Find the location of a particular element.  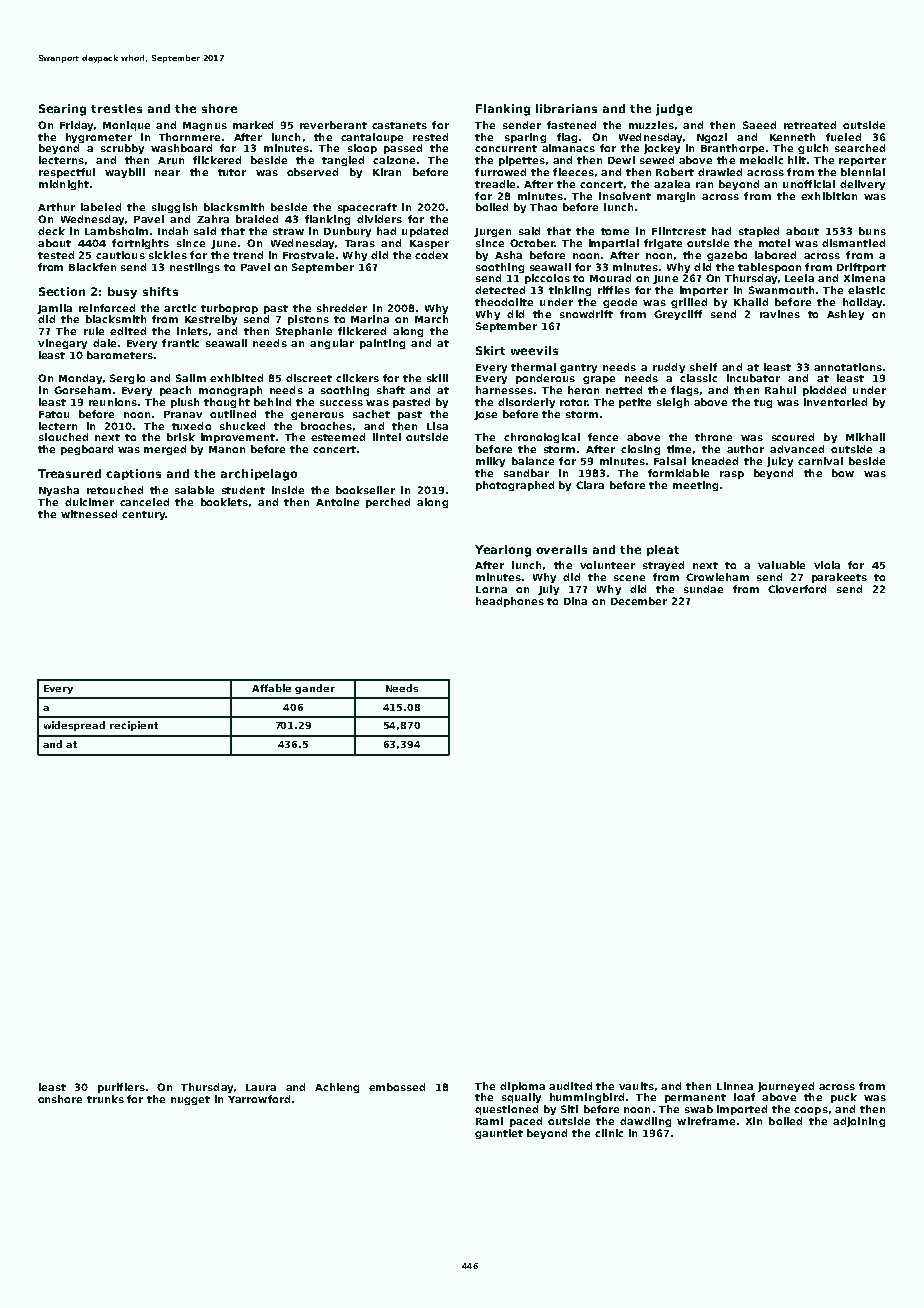

near is located at coordinates (167, 173).
